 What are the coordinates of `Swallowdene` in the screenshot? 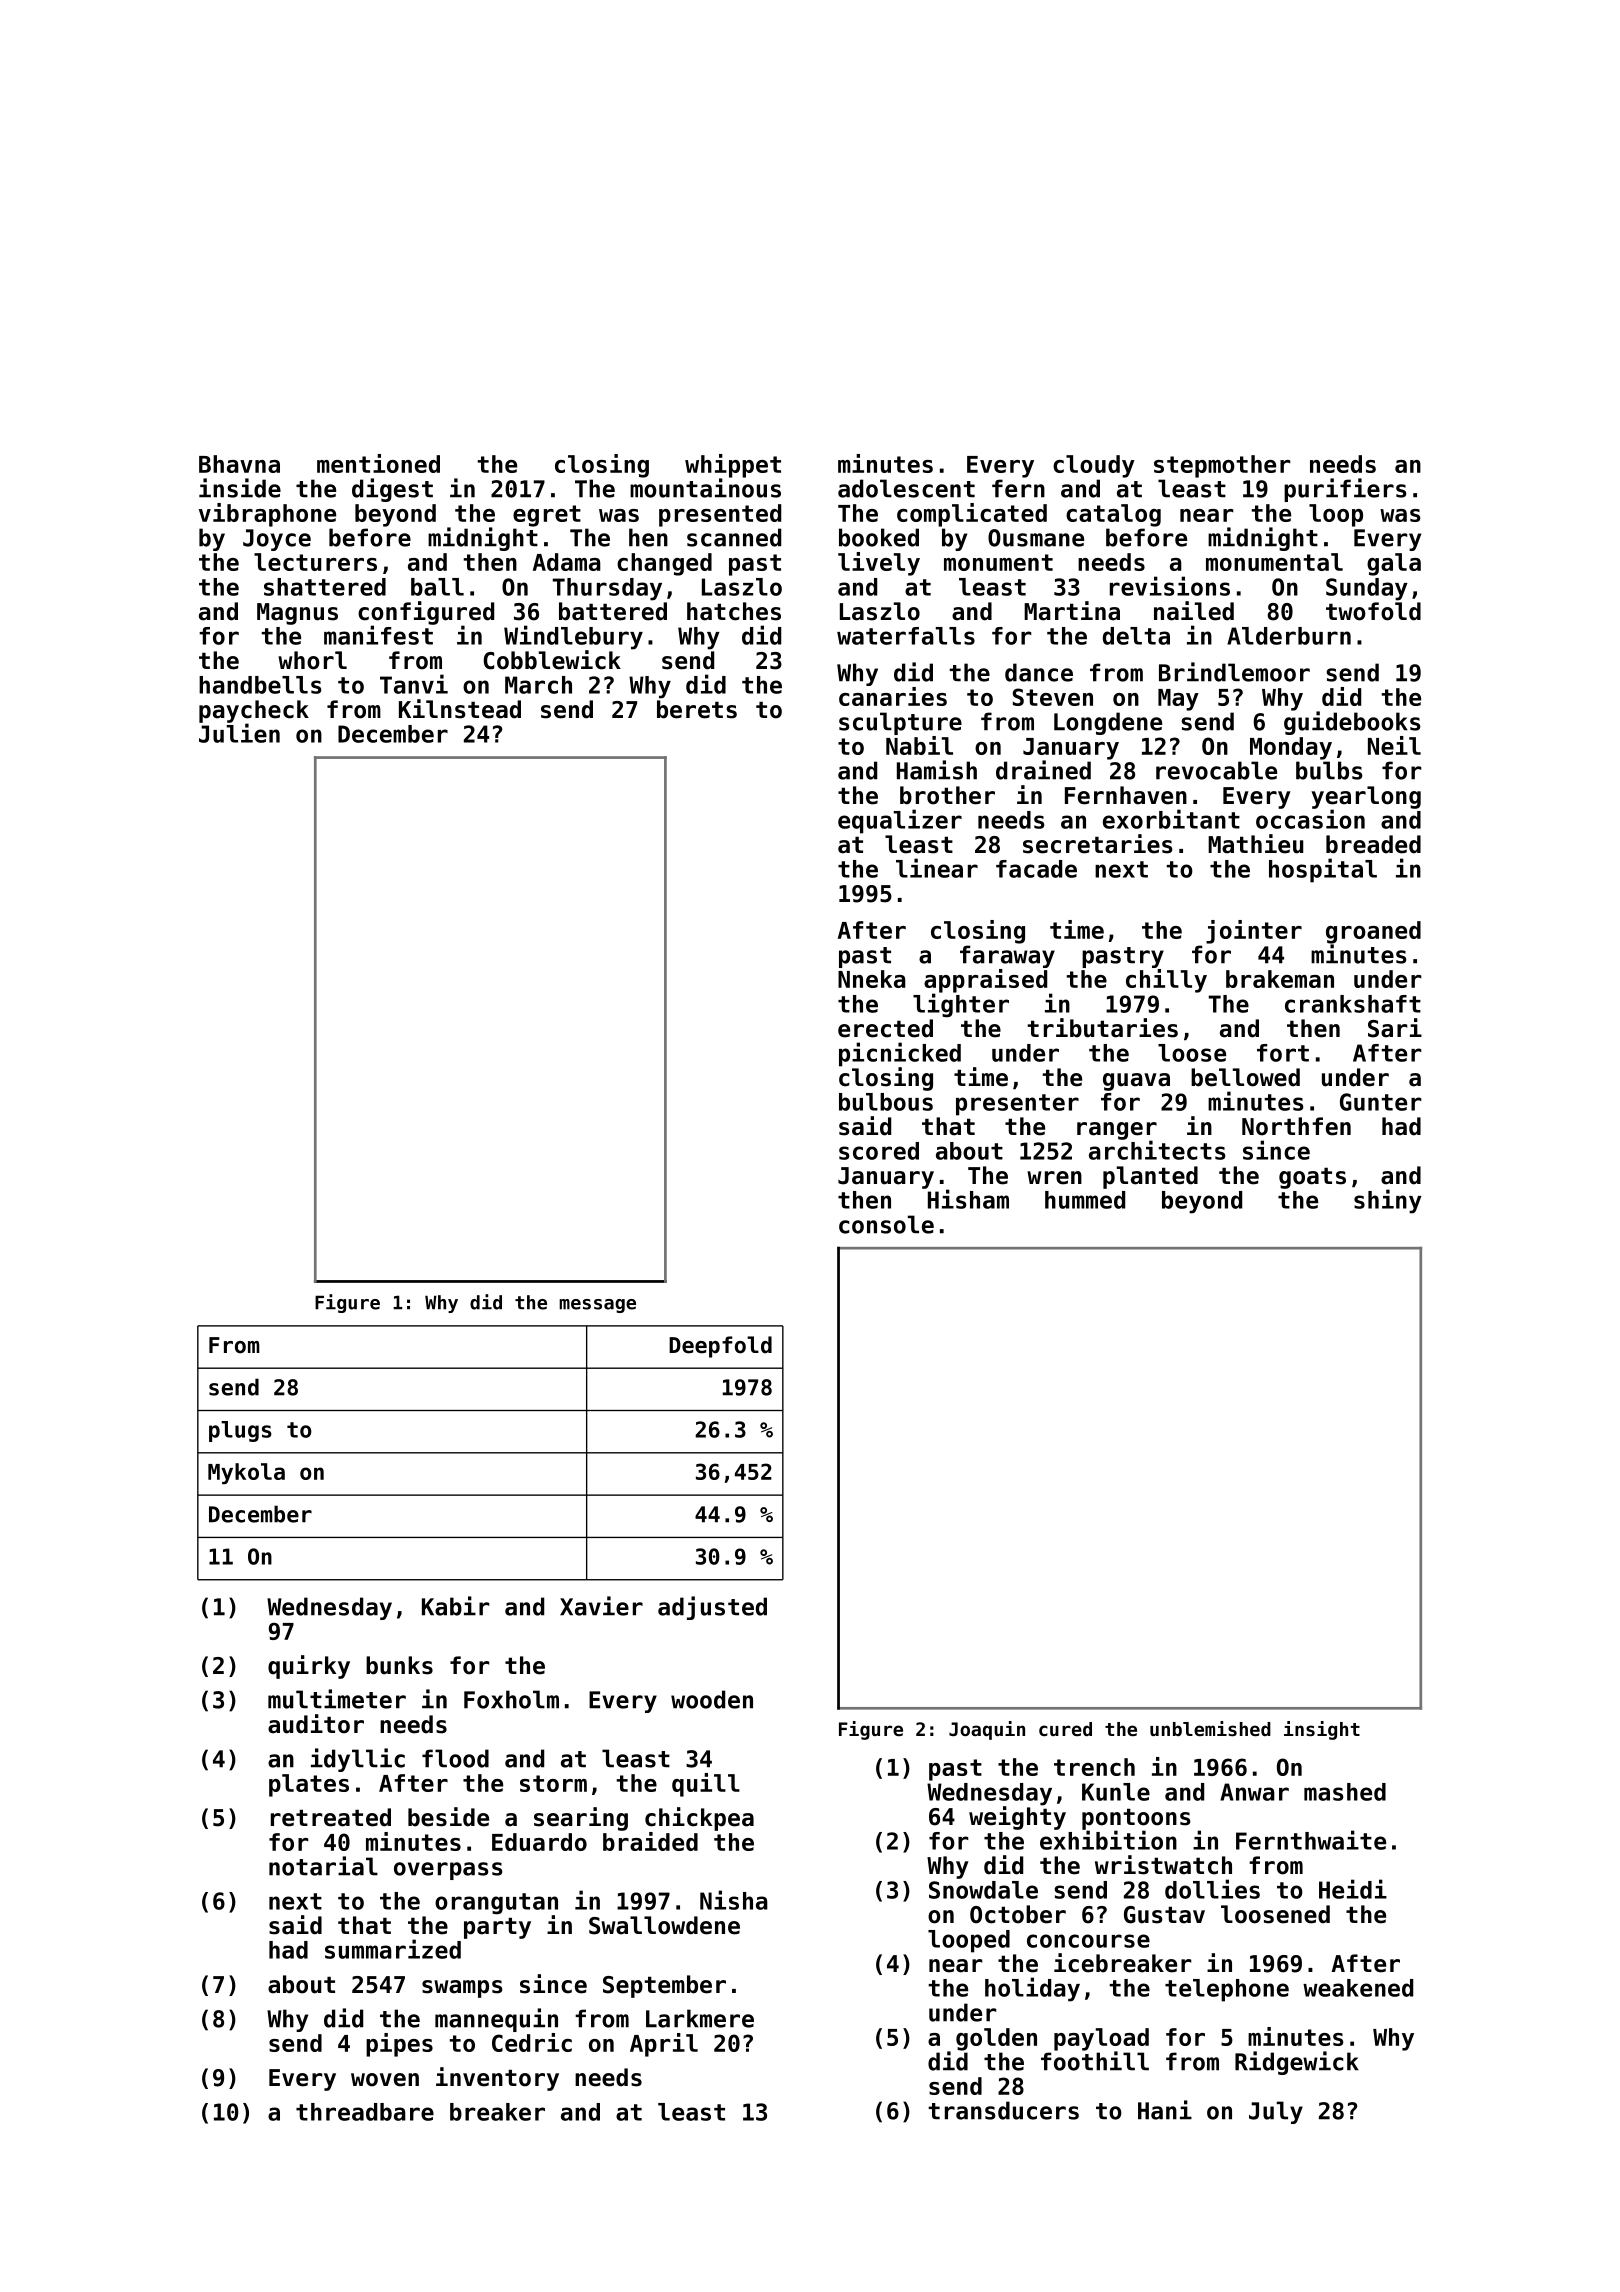 It's located at (664, 1925).
